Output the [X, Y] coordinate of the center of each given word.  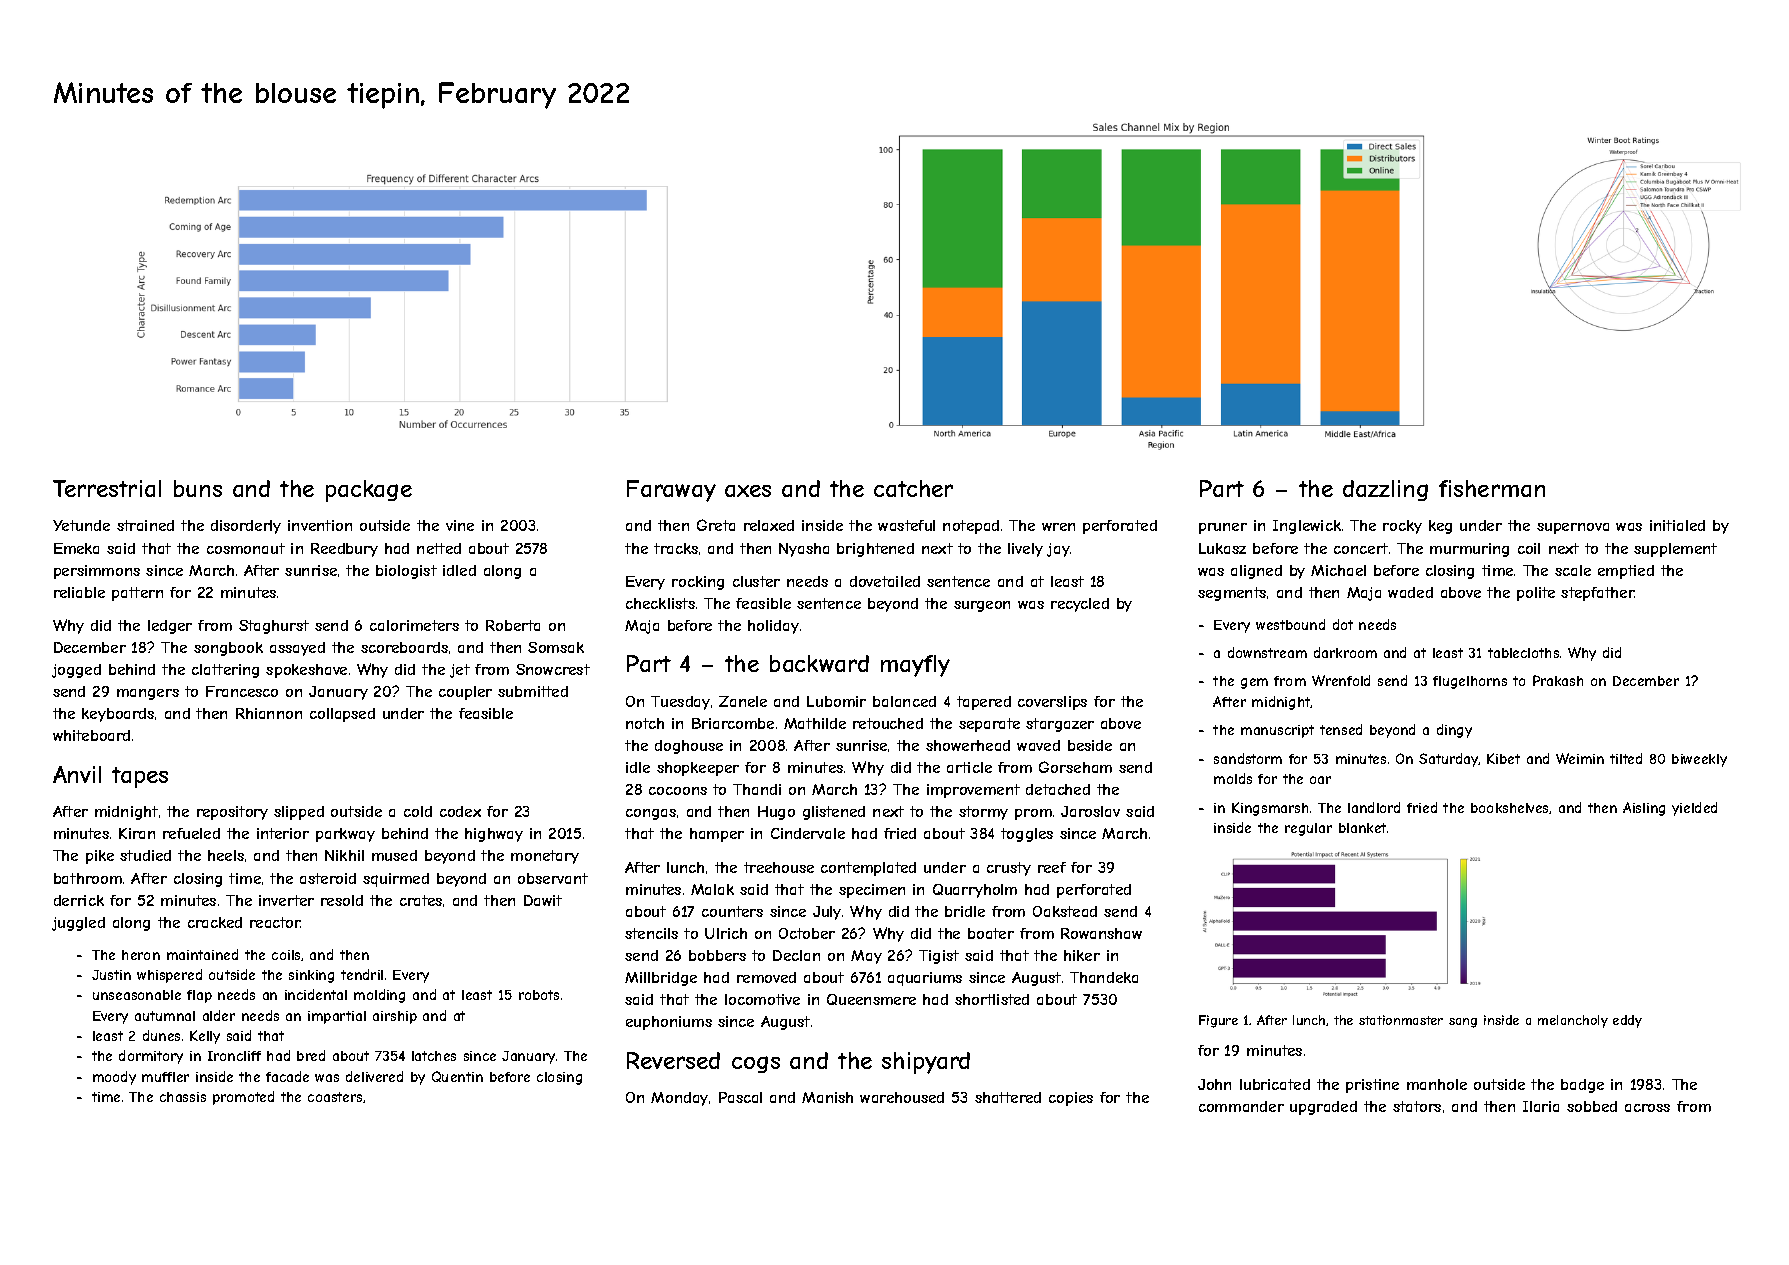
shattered [1008, 1097]
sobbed [1592, 1106]
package [369, 491]
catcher [913, 488]
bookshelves [1510, 808]
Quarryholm [975, 891]
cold [418, 811]
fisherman [1492, 488]
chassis [183, 1097]
